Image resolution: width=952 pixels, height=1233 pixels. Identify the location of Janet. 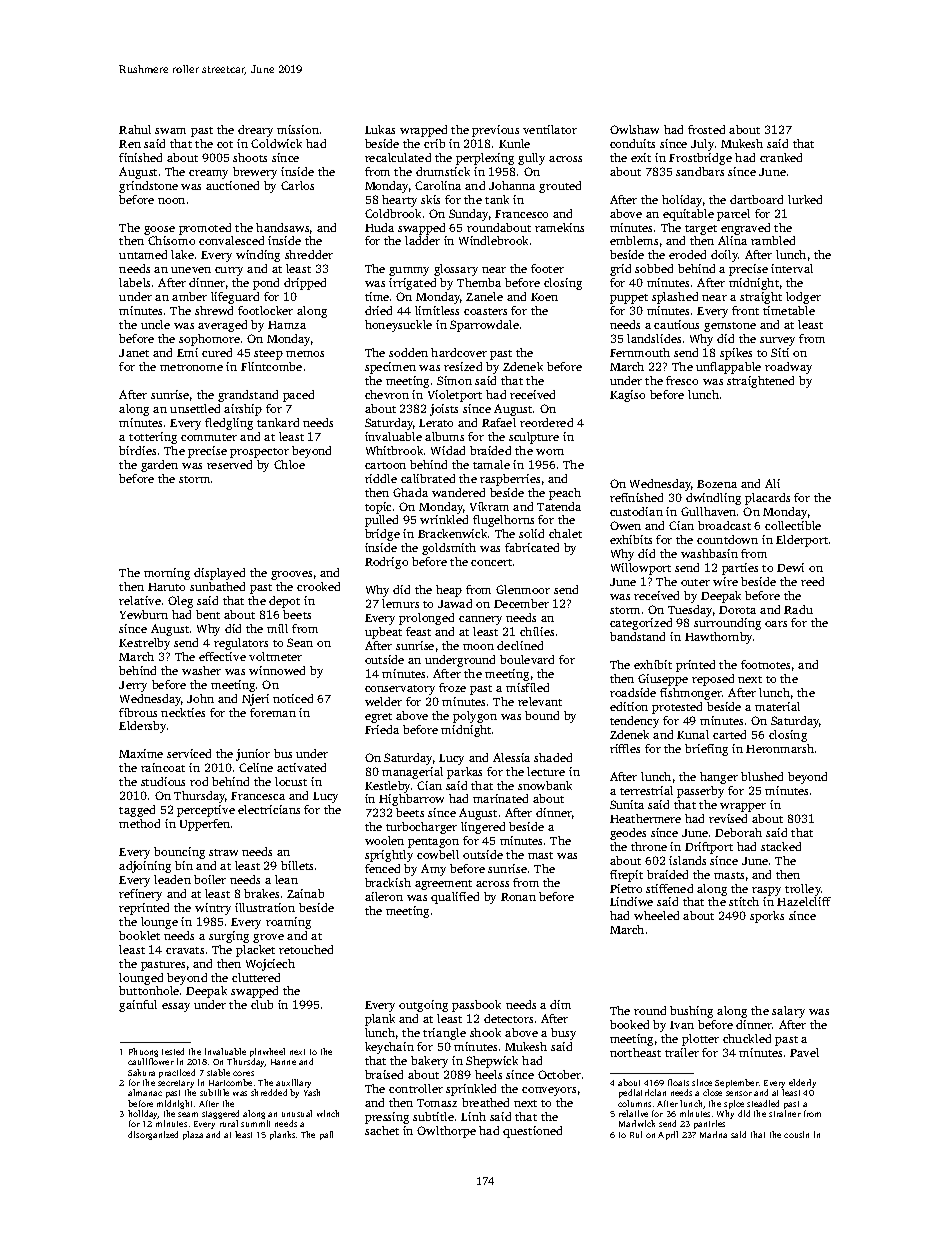
(134, 353).
